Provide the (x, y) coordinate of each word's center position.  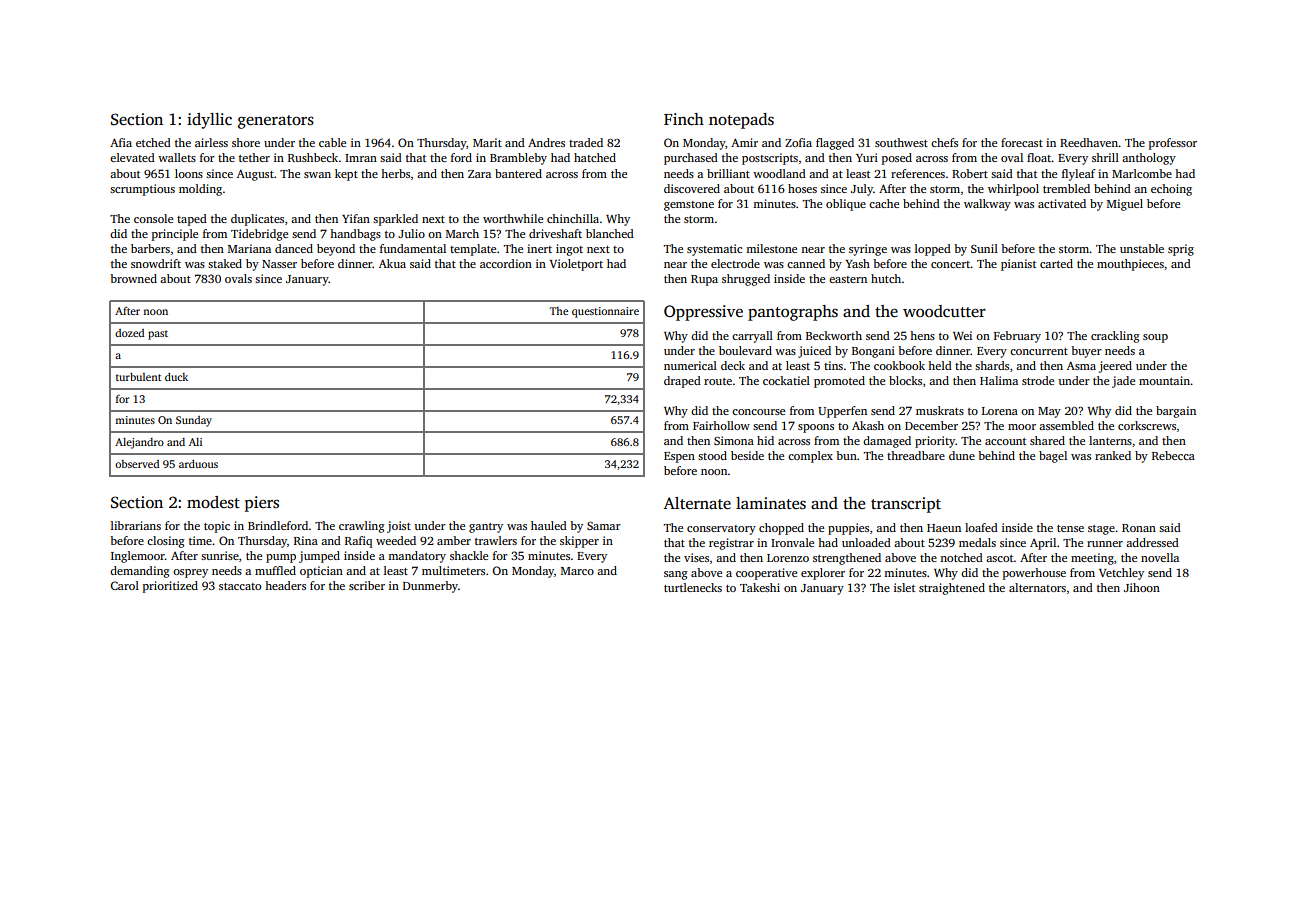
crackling (1115, 337)
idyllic (209, 121)
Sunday (194, 421)
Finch (684, 119)
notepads (741, 121)
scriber (367, 585)
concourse (758, 412)
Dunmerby (430, 587)
